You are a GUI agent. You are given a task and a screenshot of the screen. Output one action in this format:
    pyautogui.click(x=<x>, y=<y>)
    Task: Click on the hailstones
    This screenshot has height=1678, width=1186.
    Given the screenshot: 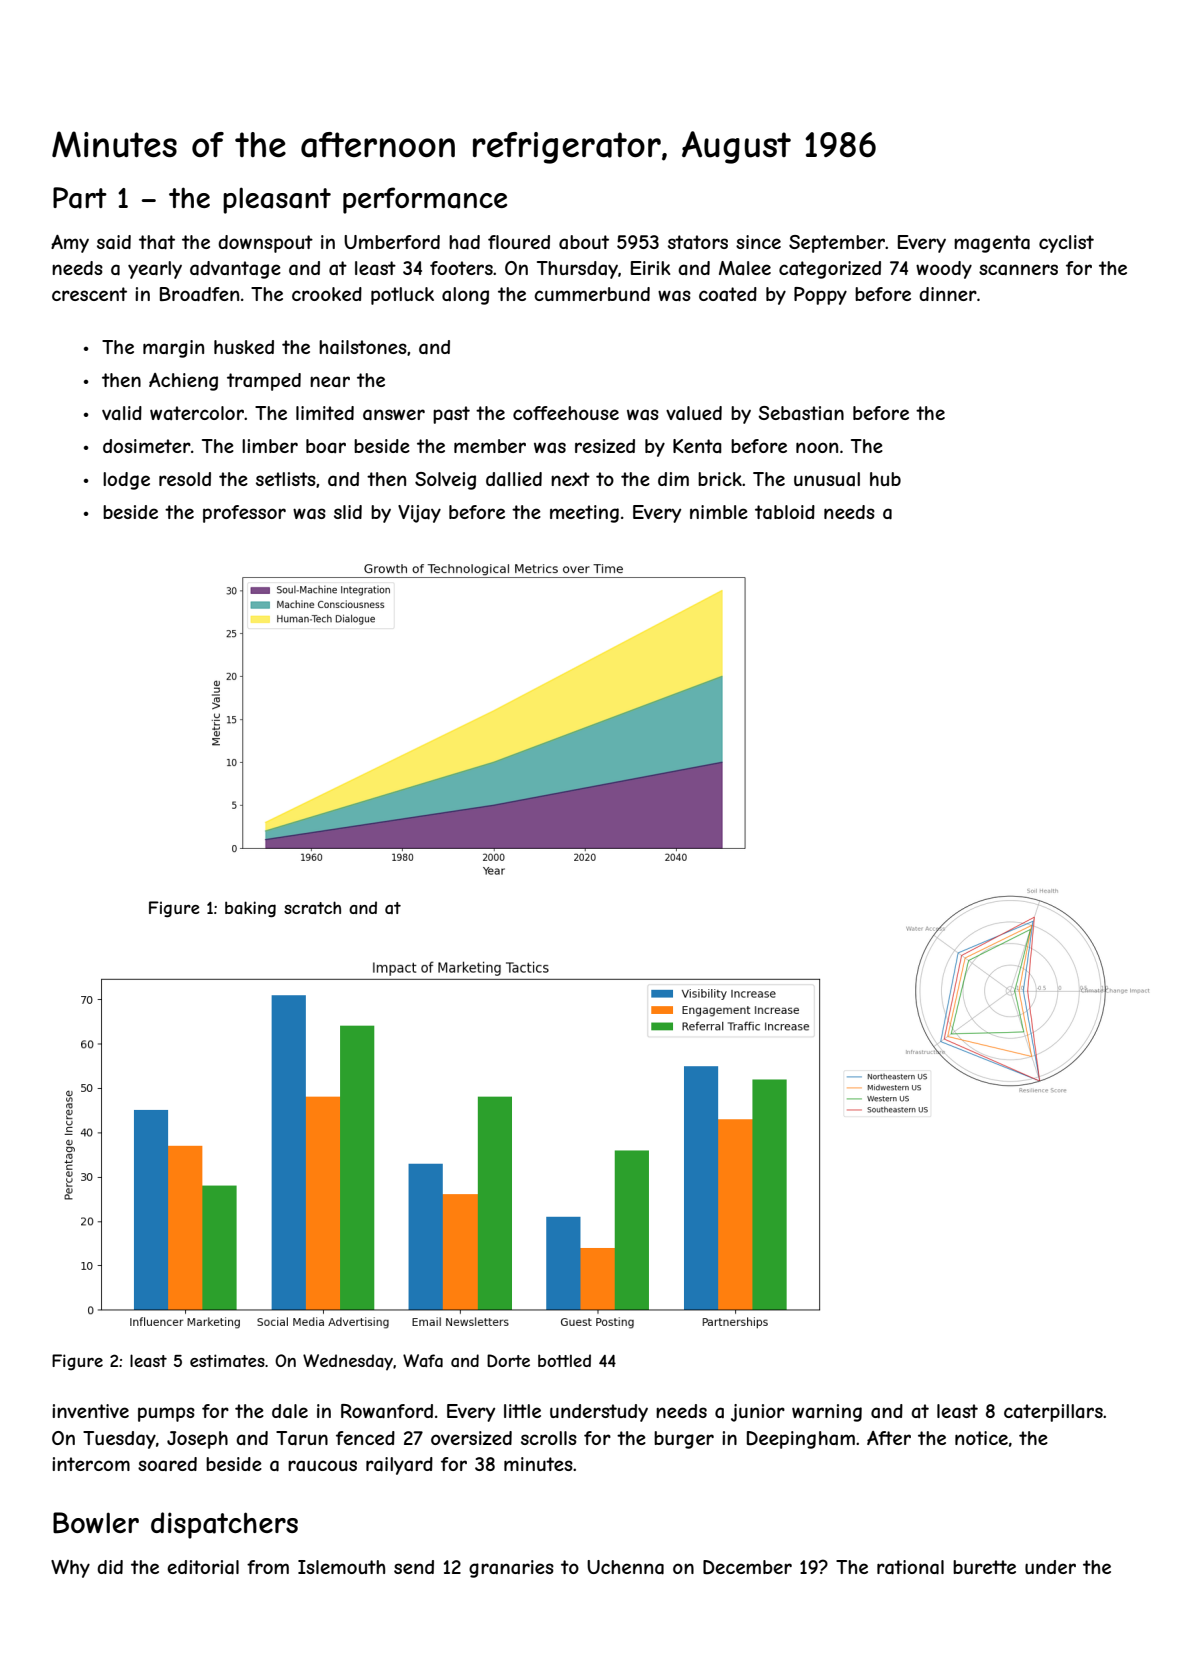 What is the action you would take?
    pyautogui.click(x=363, y=347)
